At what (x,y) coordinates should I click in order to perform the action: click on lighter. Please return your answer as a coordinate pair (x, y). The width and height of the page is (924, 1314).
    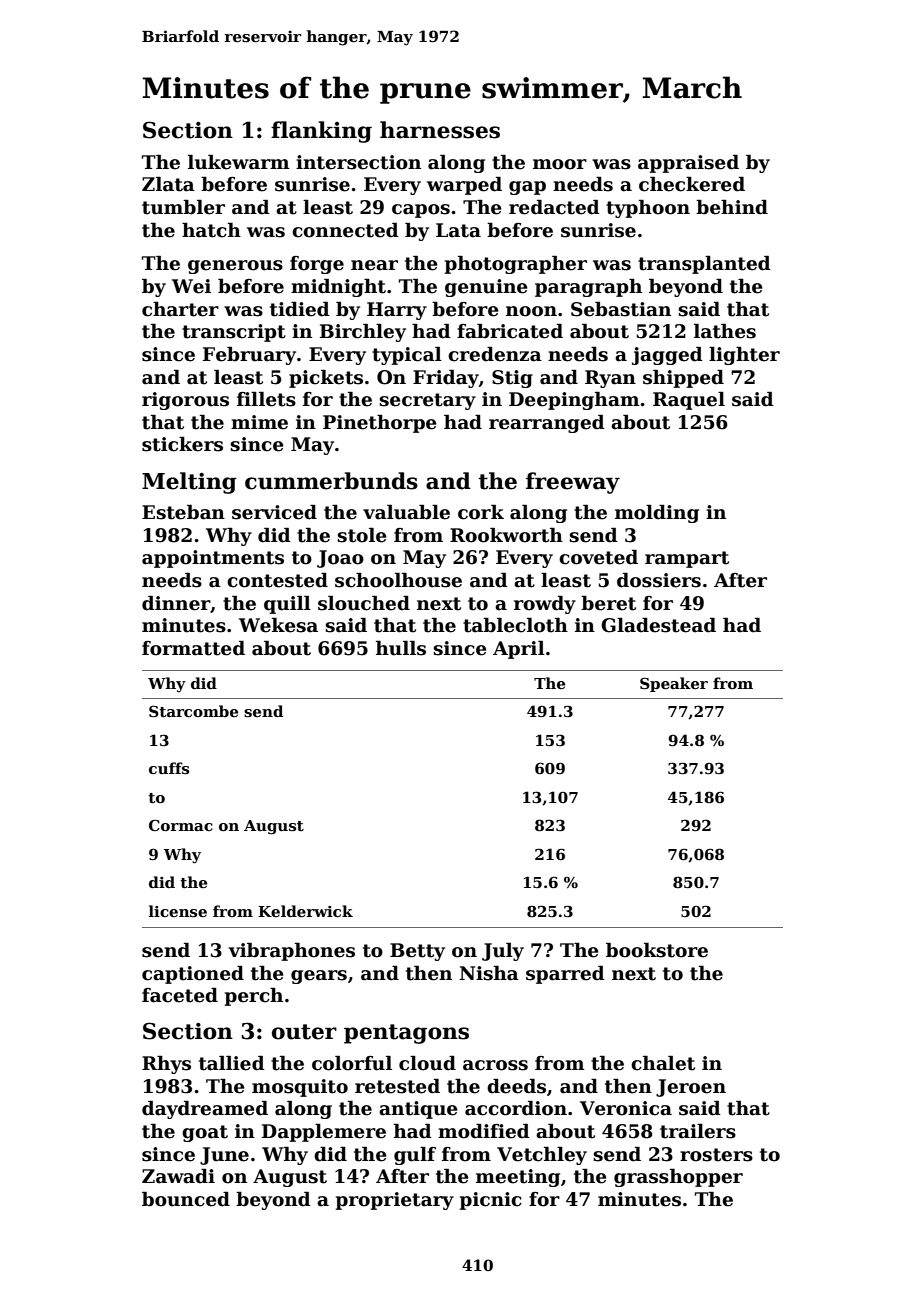
    Looking at the image, I should click on (744, 356).
